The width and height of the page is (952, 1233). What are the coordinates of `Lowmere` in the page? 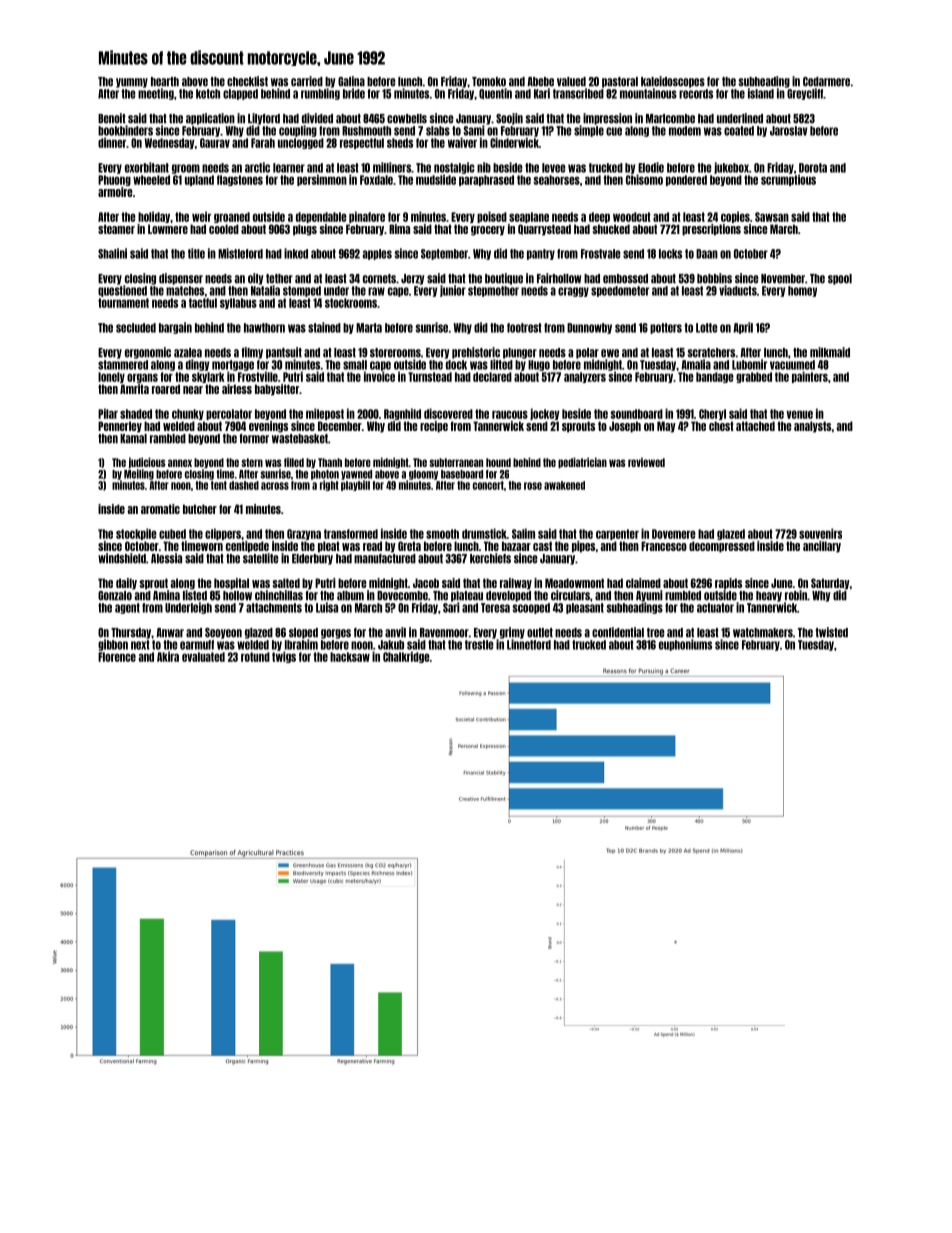 It's located at (168, 229).
